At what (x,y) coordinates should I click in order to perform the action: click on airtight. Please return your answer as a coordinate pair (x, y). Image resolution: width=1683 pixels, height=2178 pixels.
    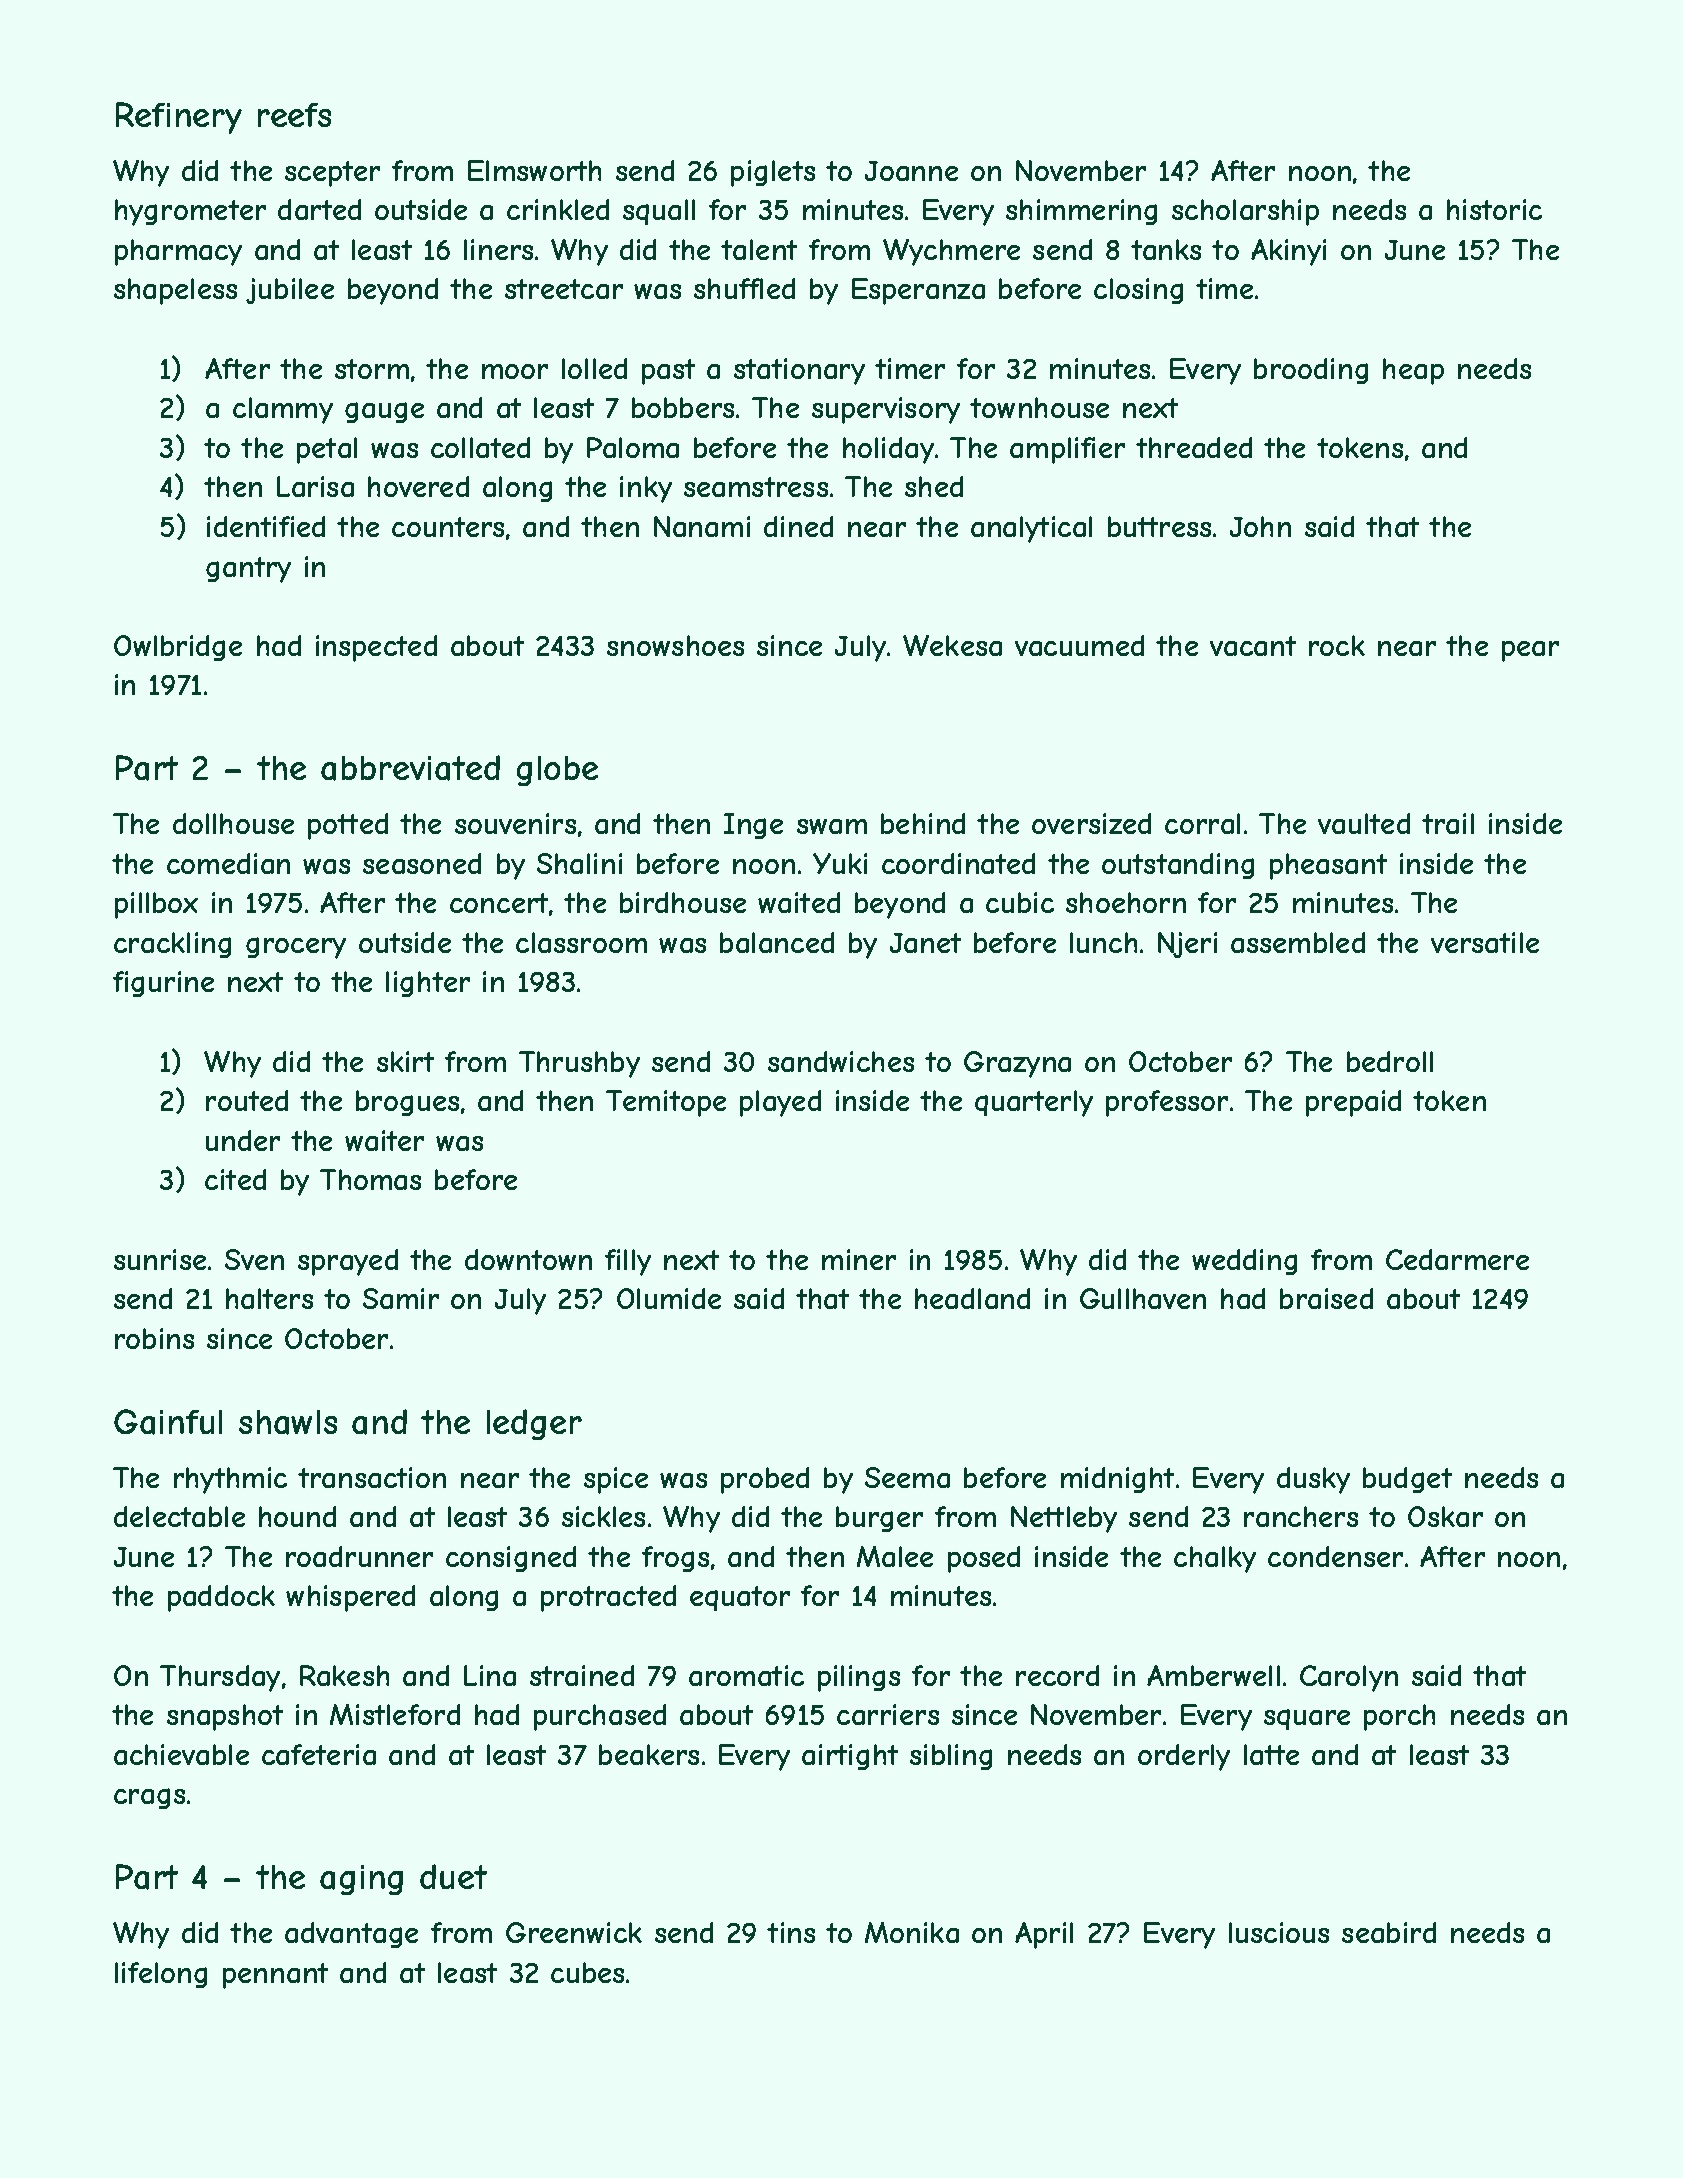
    Looking at the image, I should click on (850, 1757).
